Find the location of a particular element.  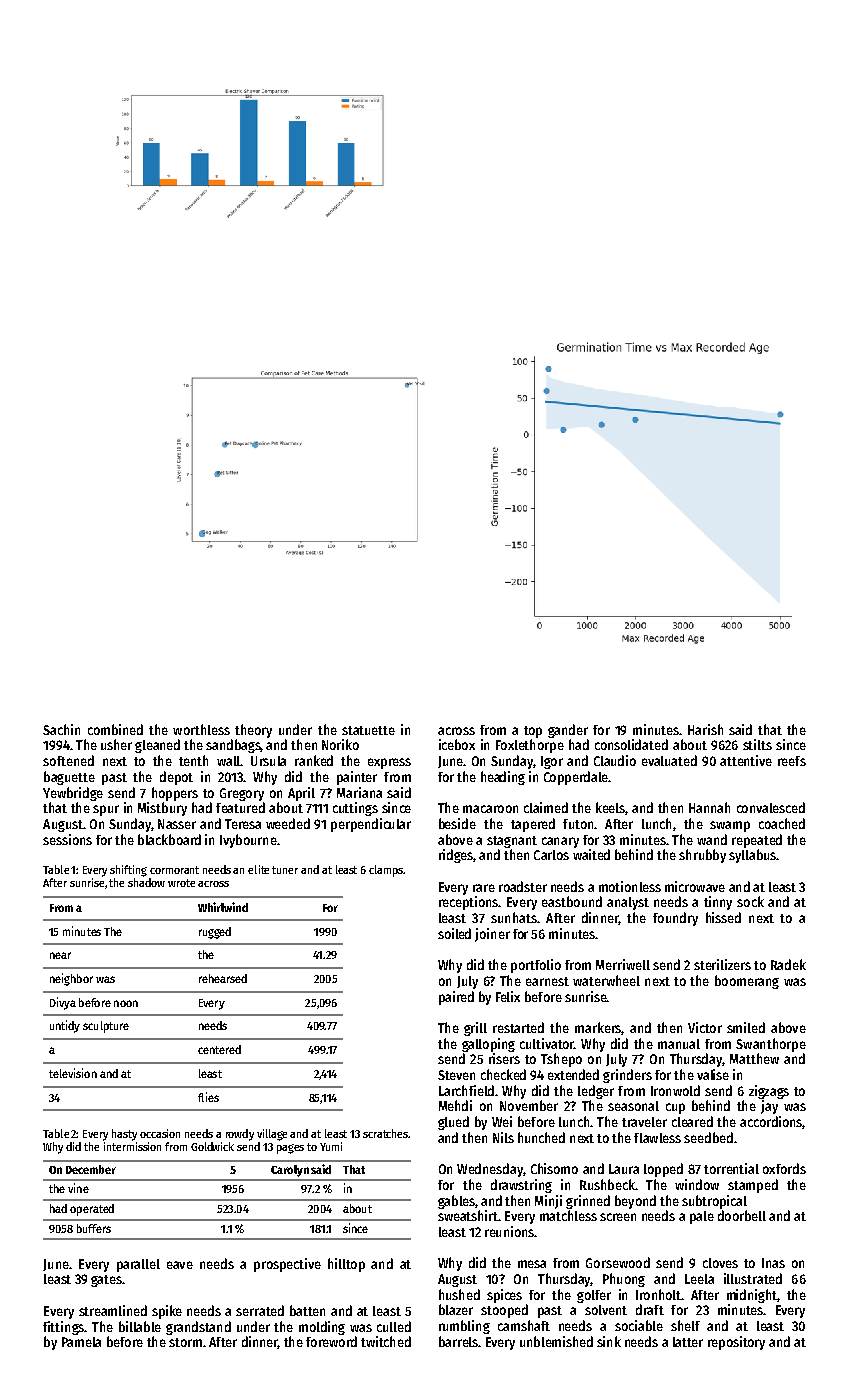

near is located at coordinates (60, 955).
